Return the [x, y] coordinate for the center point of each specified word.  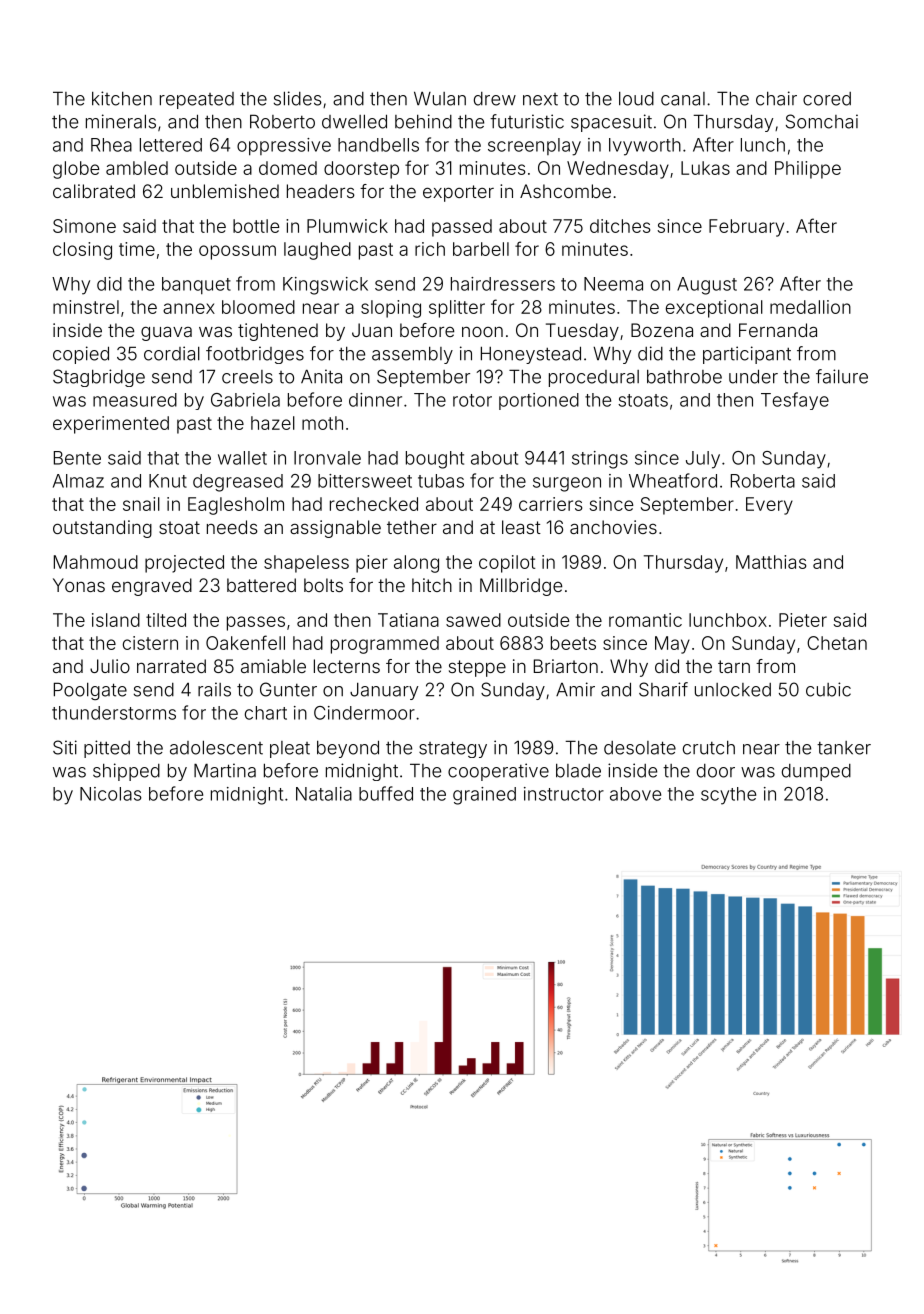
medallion [810, 307]
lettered [171, 145]
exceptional [714, 309]
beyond [348, 749]
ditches [620, 226]
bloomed [258, 307]
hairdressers [503, 284]
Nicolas [111, 794]
